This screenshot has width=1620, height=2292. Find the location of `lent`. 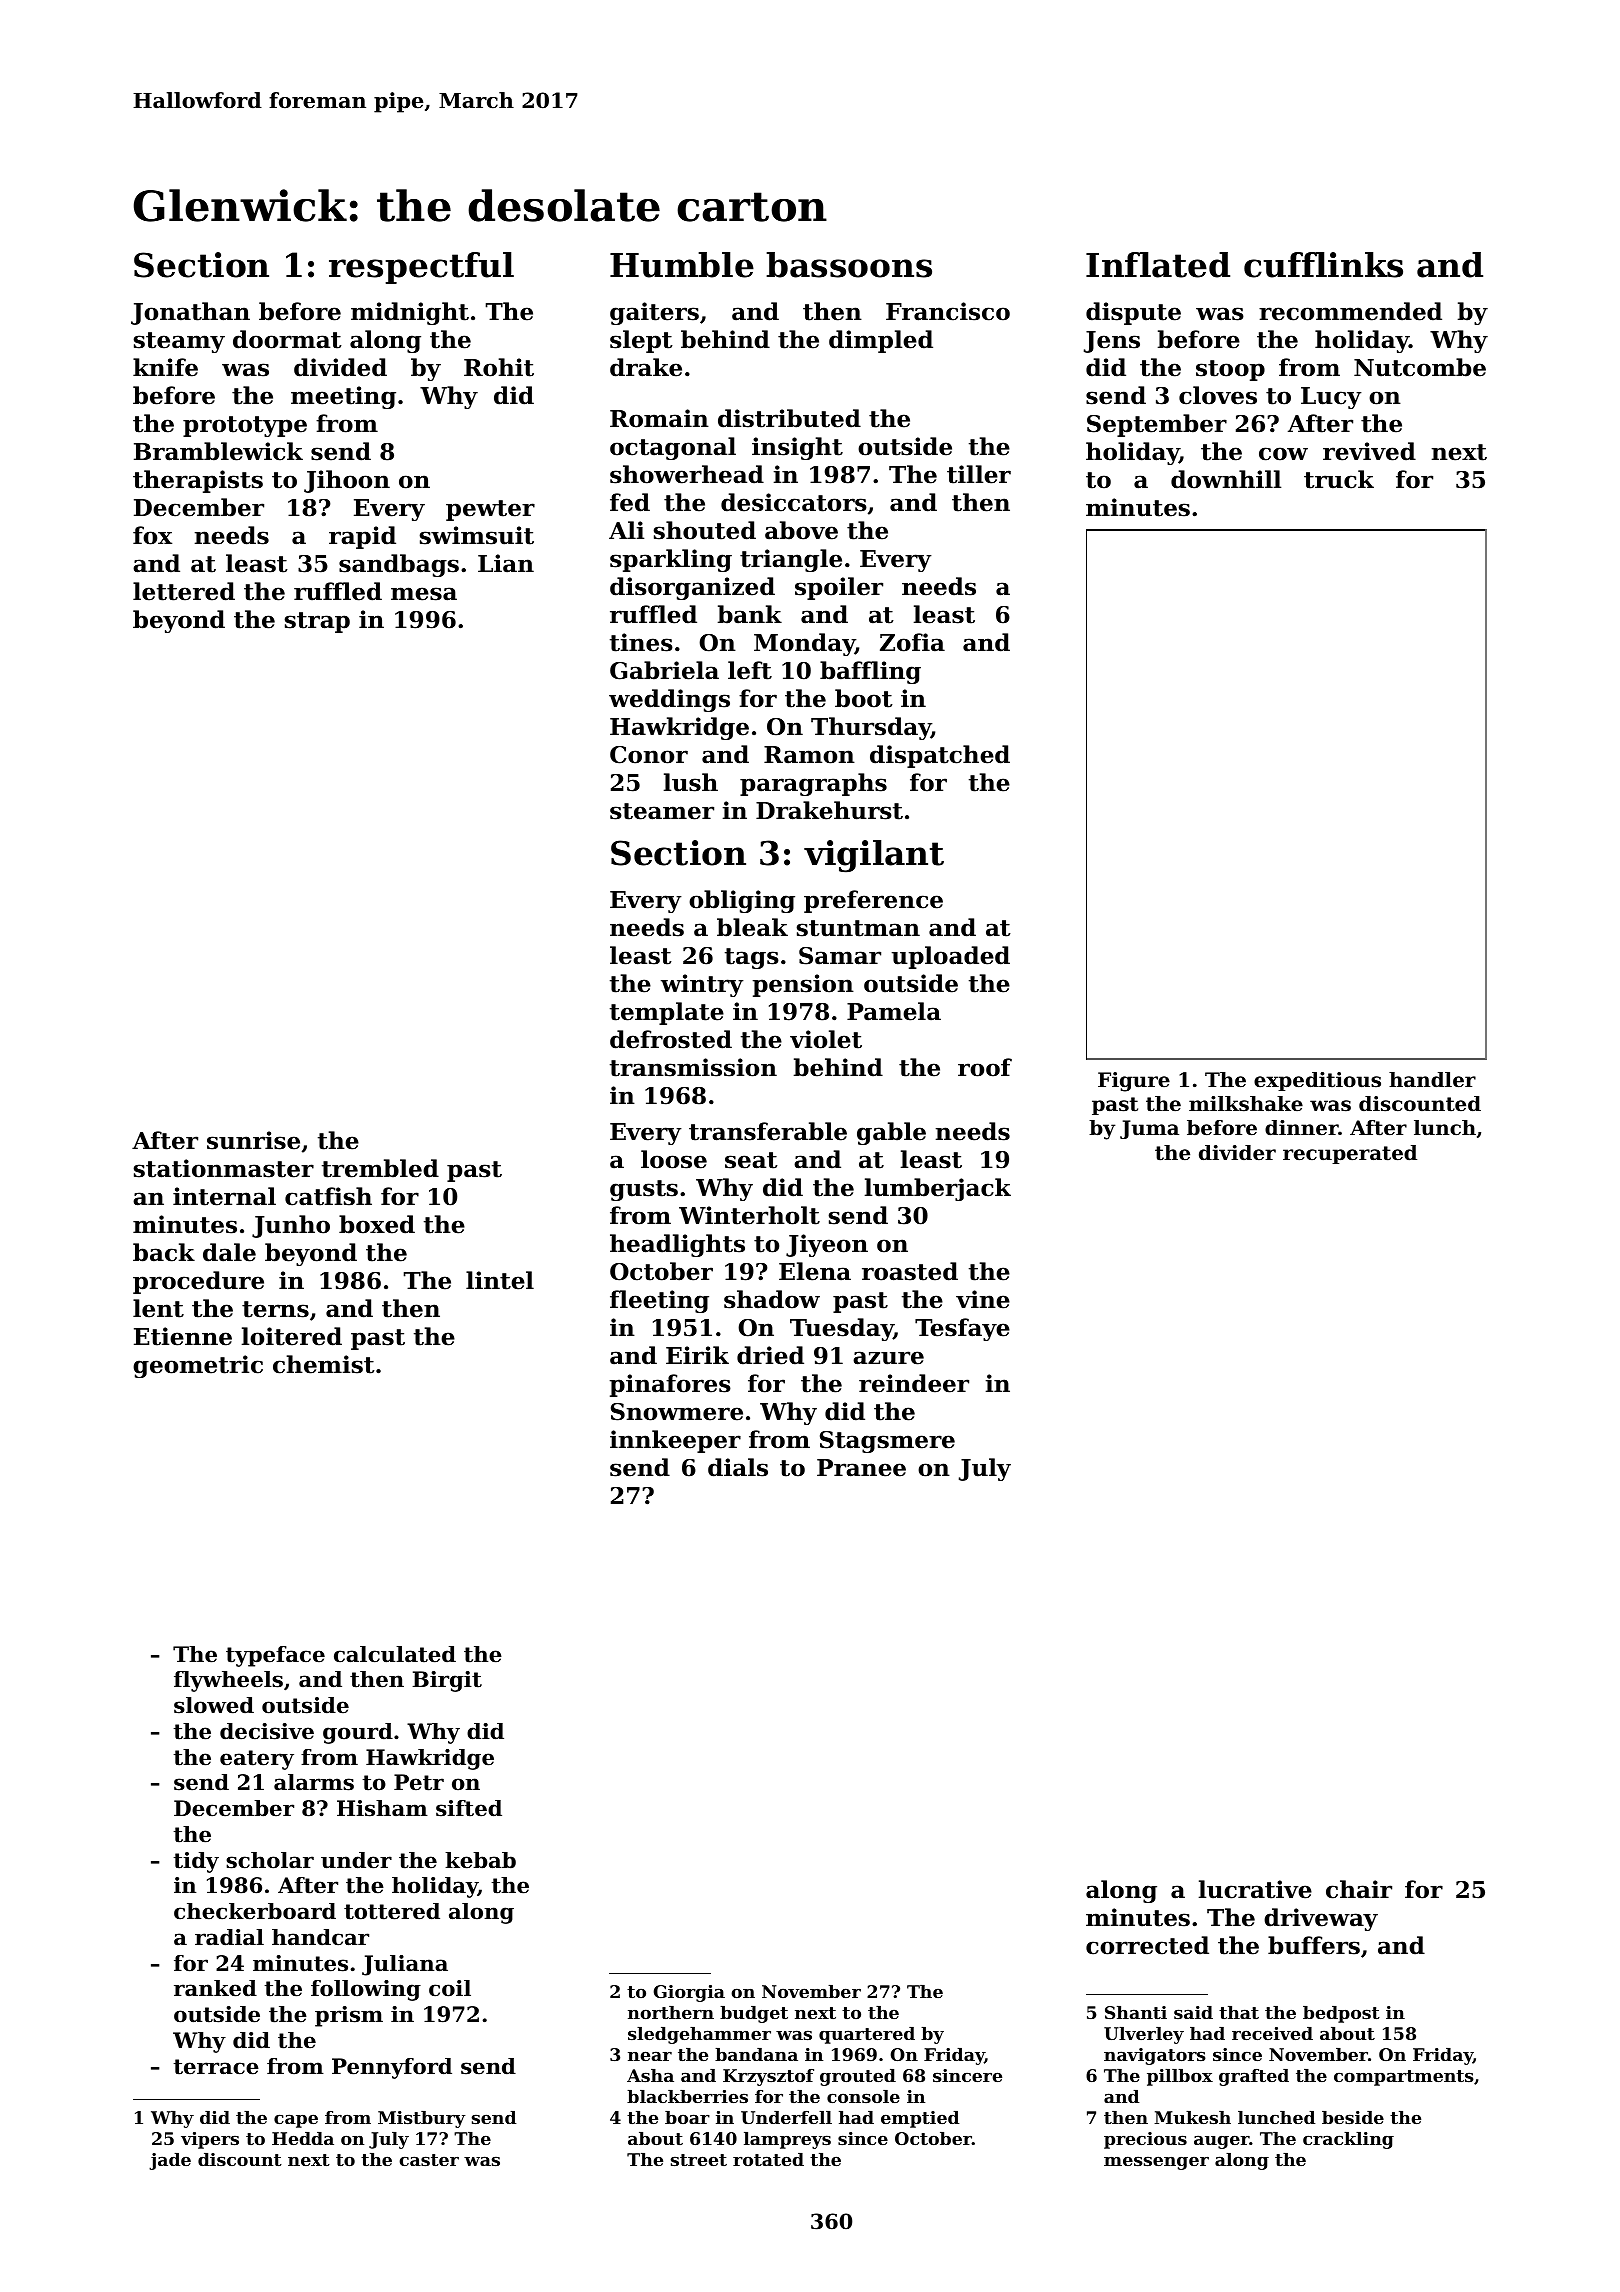

lent is located at coordinates (158, 1308).
